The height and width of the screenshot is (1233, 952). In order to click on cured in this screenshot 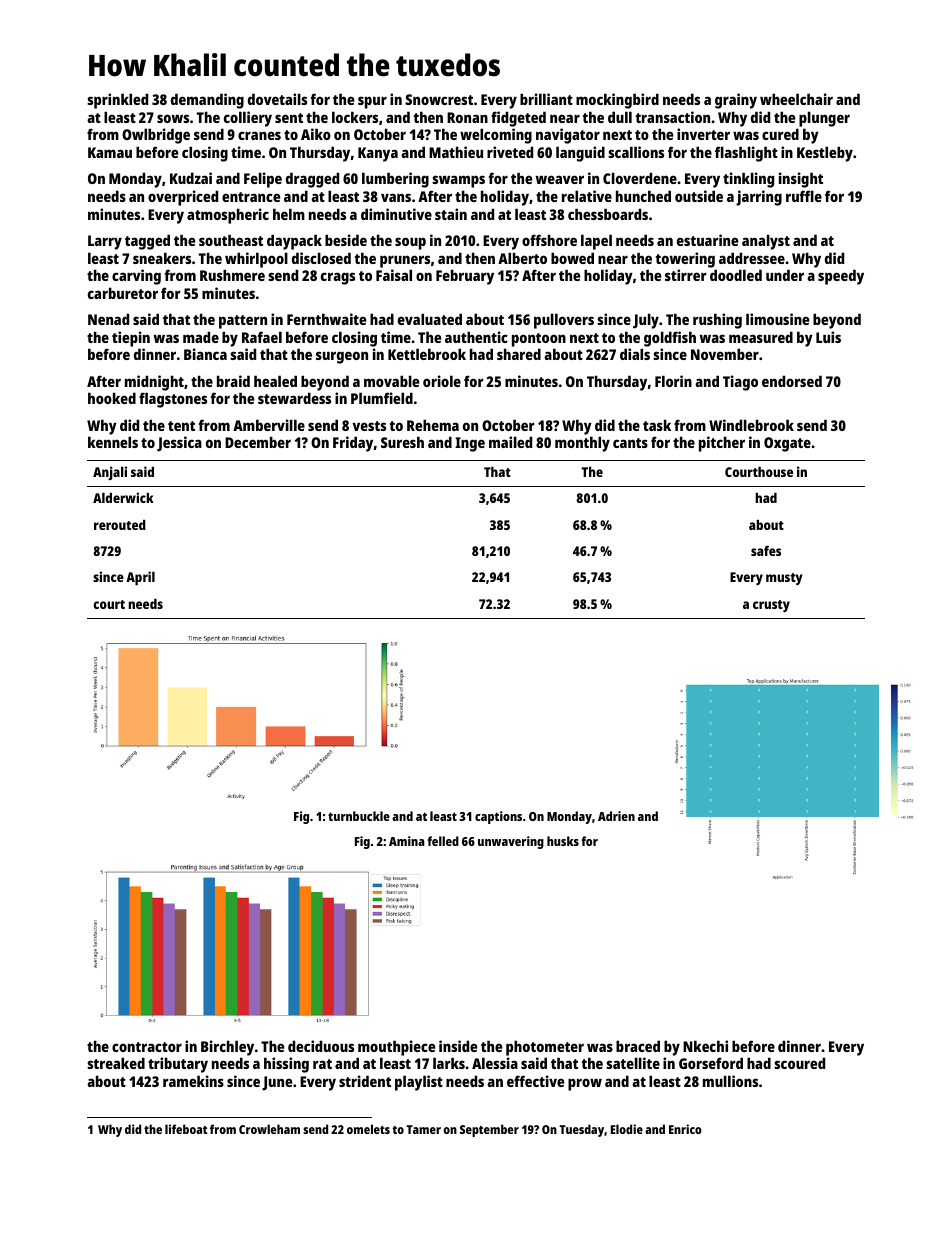, I will do `click(780, 134)`.
